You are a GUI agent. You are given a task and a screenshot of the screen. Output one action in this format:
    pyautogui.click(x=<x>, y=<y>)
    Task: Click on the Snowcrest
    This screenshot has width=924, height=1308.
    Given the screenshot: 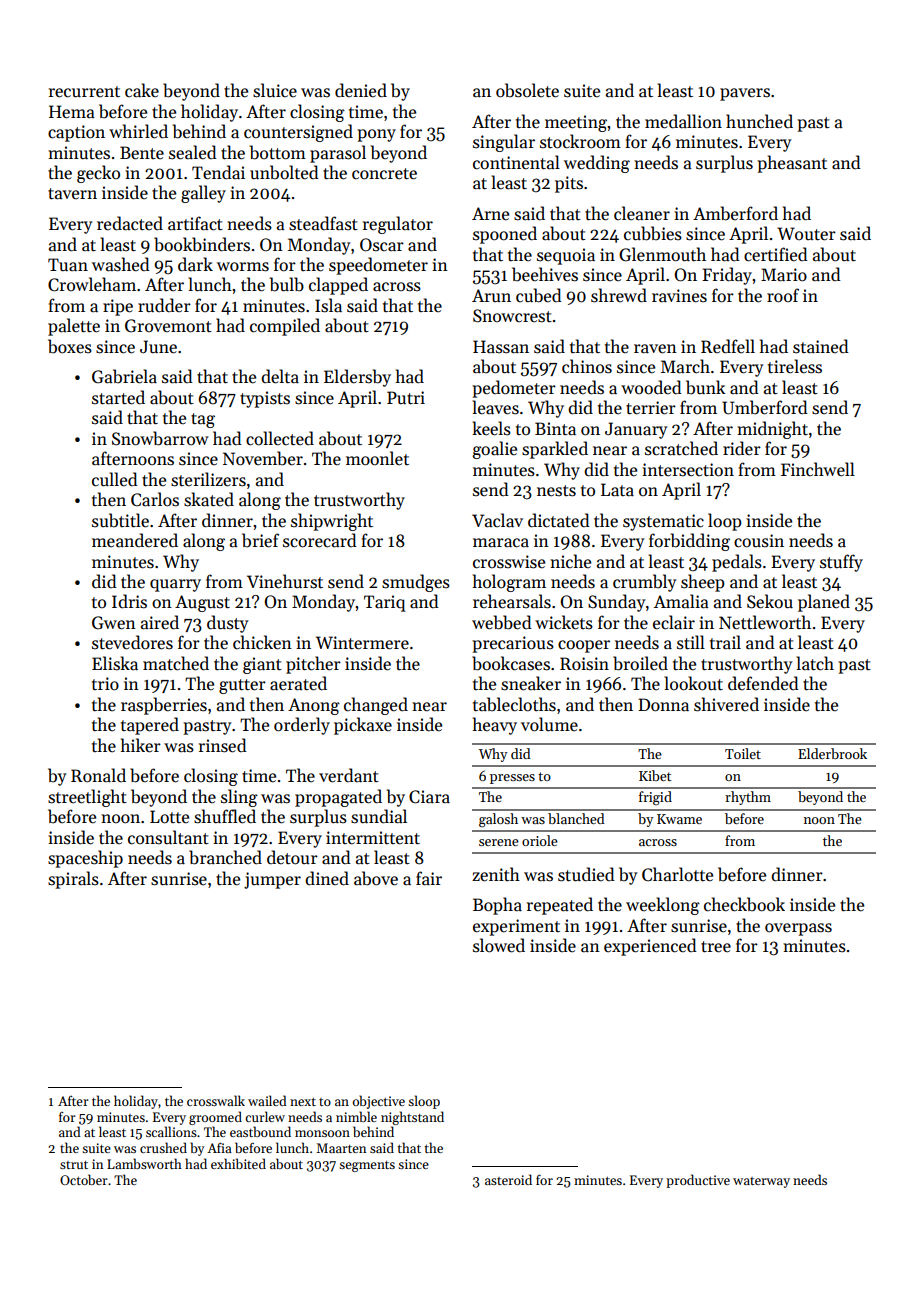 What is the action you would take?
    pyautogui.click(x=512, y=316)
